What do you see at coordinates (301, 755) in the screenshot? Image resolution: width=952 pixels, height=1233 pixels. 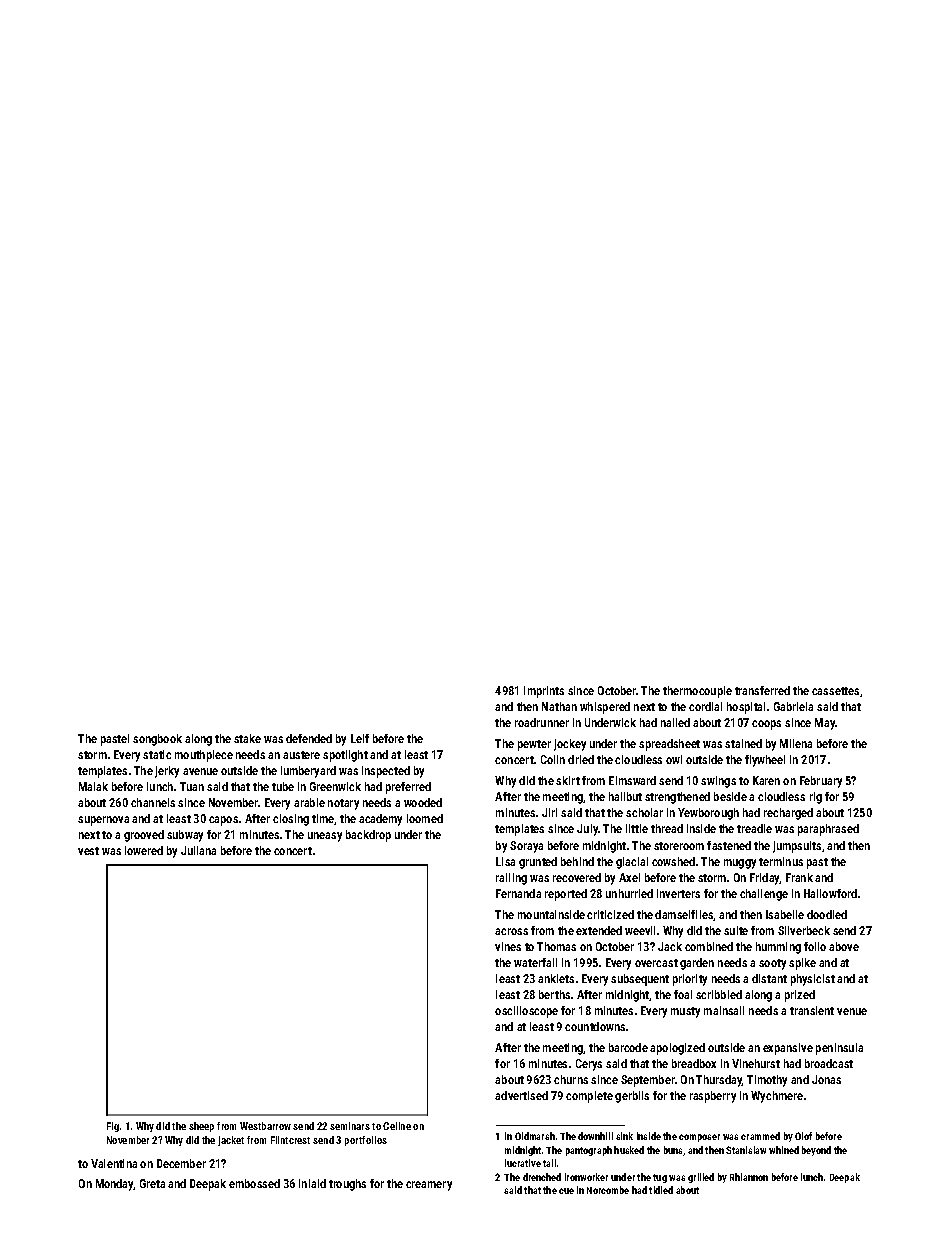 I see `austere` at bounding box center [301, 755].
